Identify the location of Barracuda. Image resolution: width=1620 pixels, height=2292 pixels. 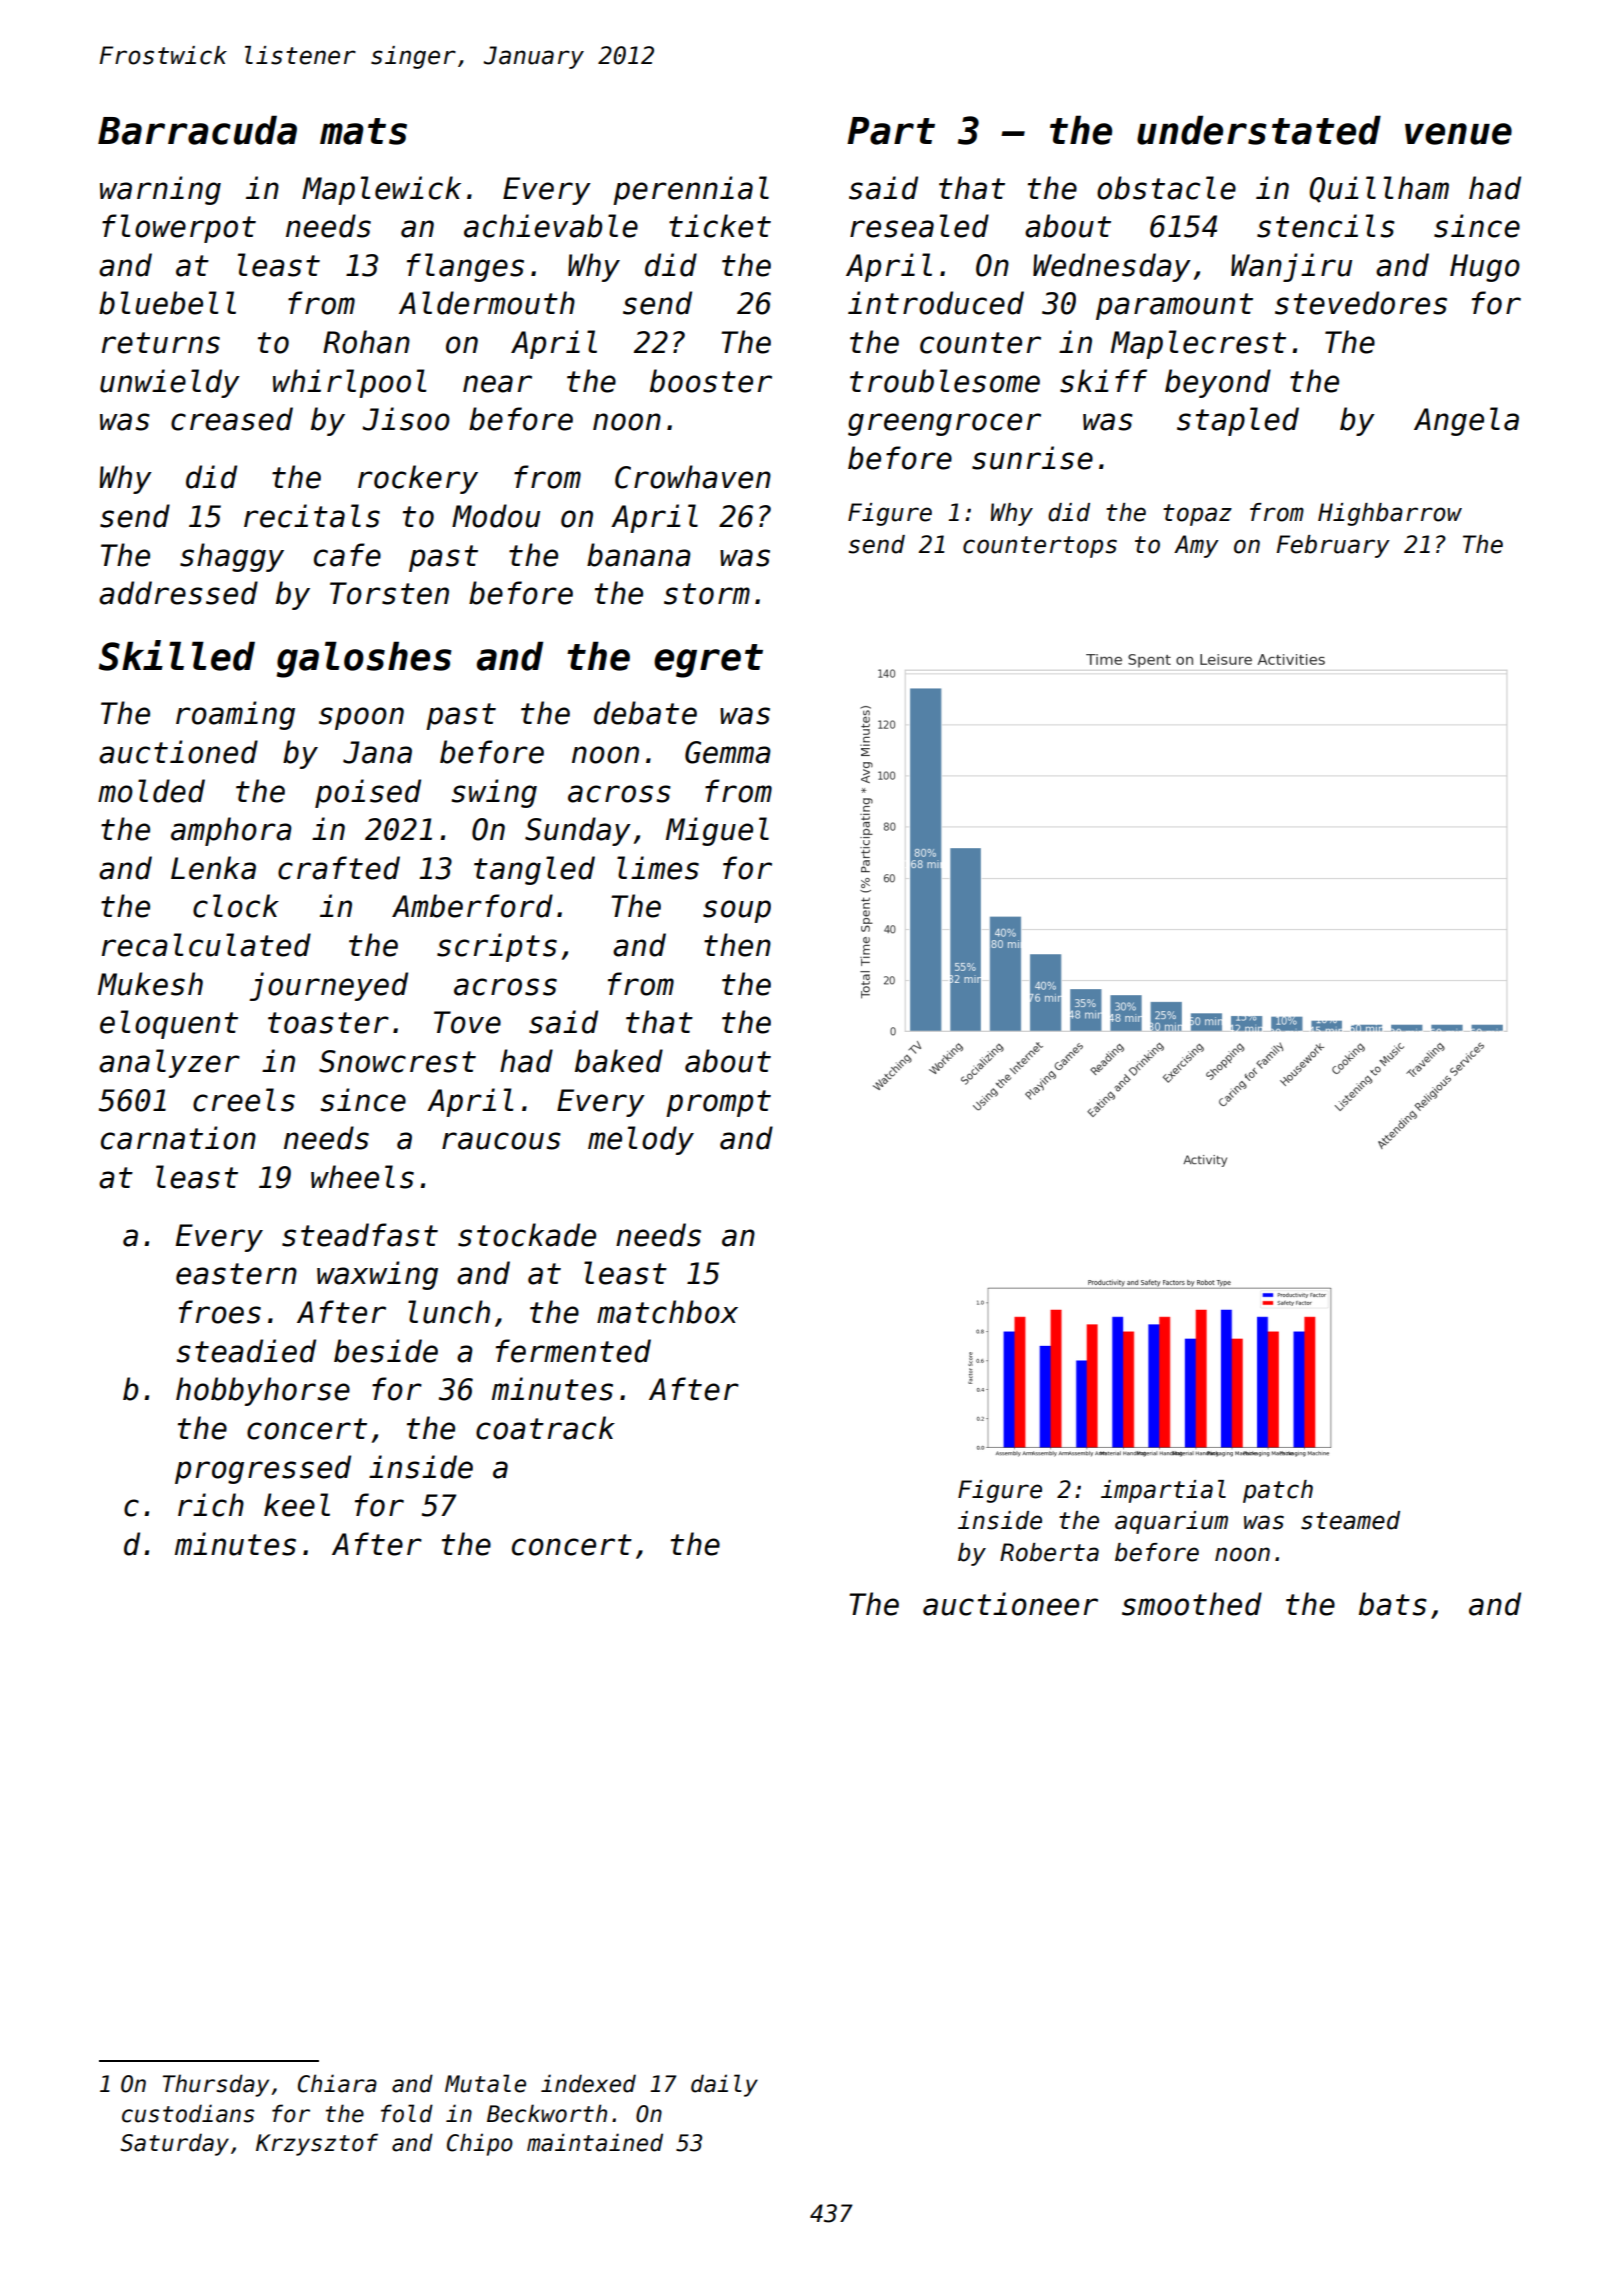
(197, 130).
